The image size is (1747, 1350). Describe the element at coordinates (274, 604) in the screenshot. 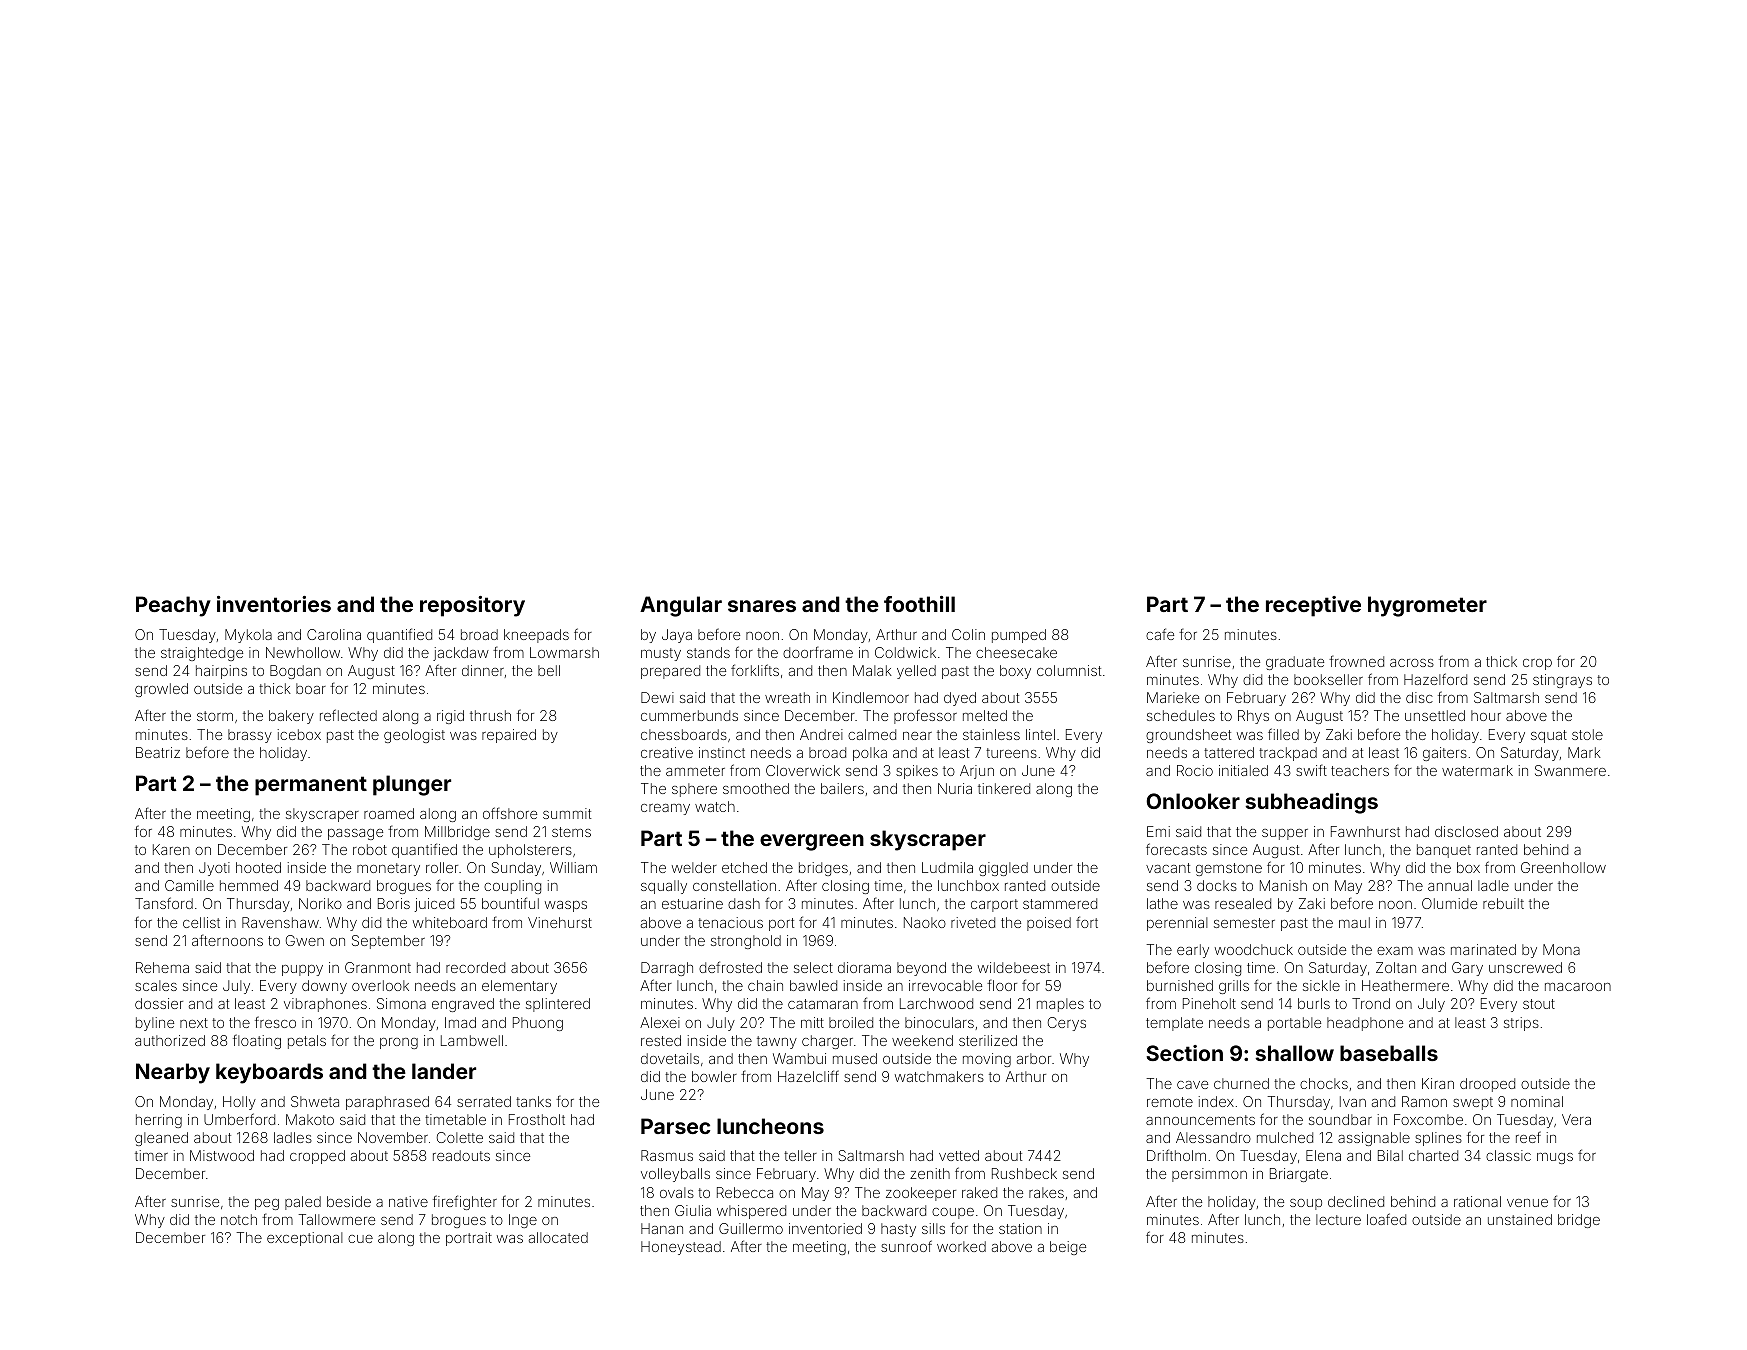

I see `inventories` at that location.
